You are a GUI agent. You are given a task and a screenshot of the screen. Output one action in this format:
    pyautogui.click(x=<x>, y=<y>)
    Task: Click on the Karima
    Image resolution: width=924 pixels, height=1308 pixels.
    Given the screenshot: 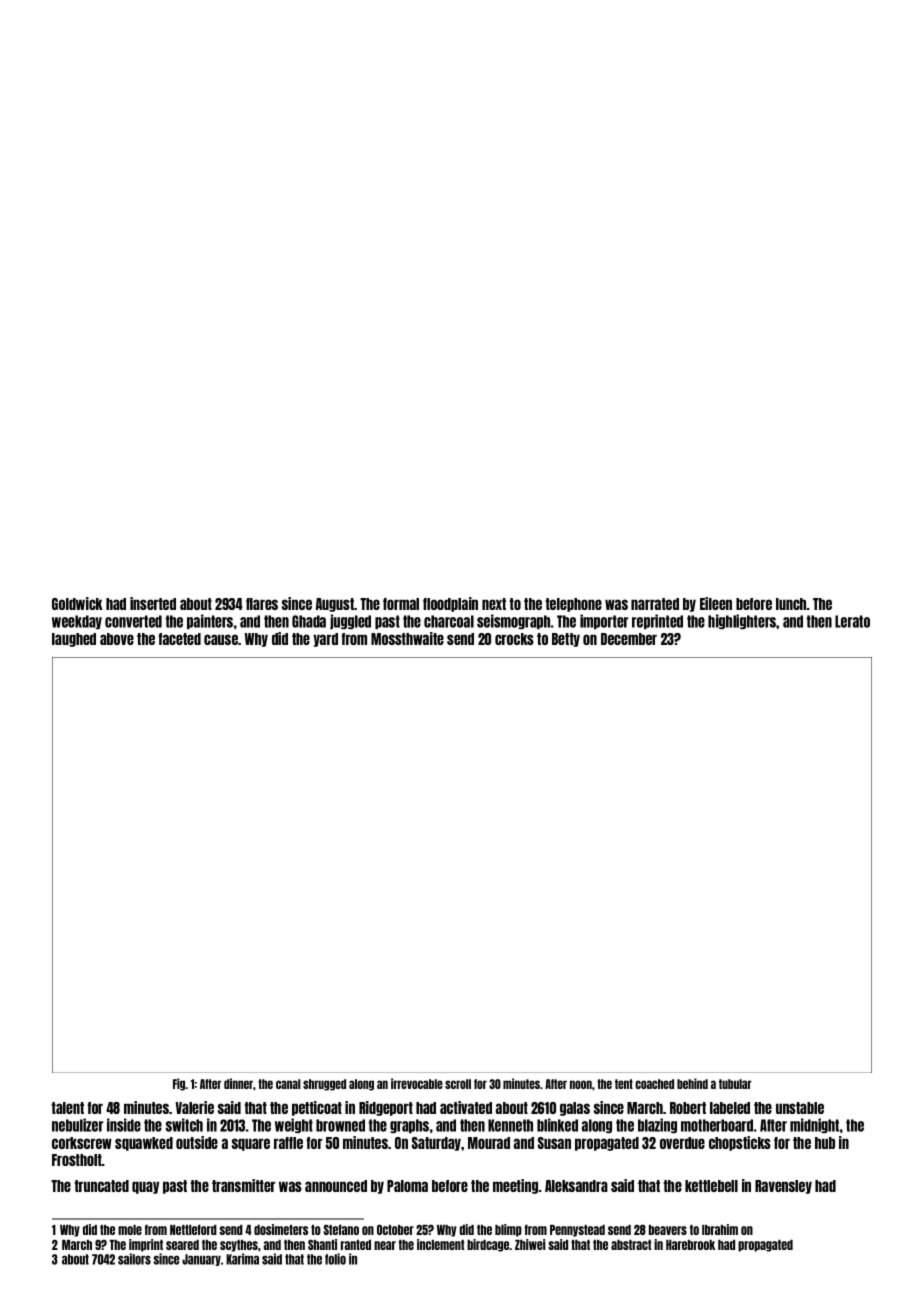 What is the action you would take?
    pyautogui.click(x=242, y=1259)
